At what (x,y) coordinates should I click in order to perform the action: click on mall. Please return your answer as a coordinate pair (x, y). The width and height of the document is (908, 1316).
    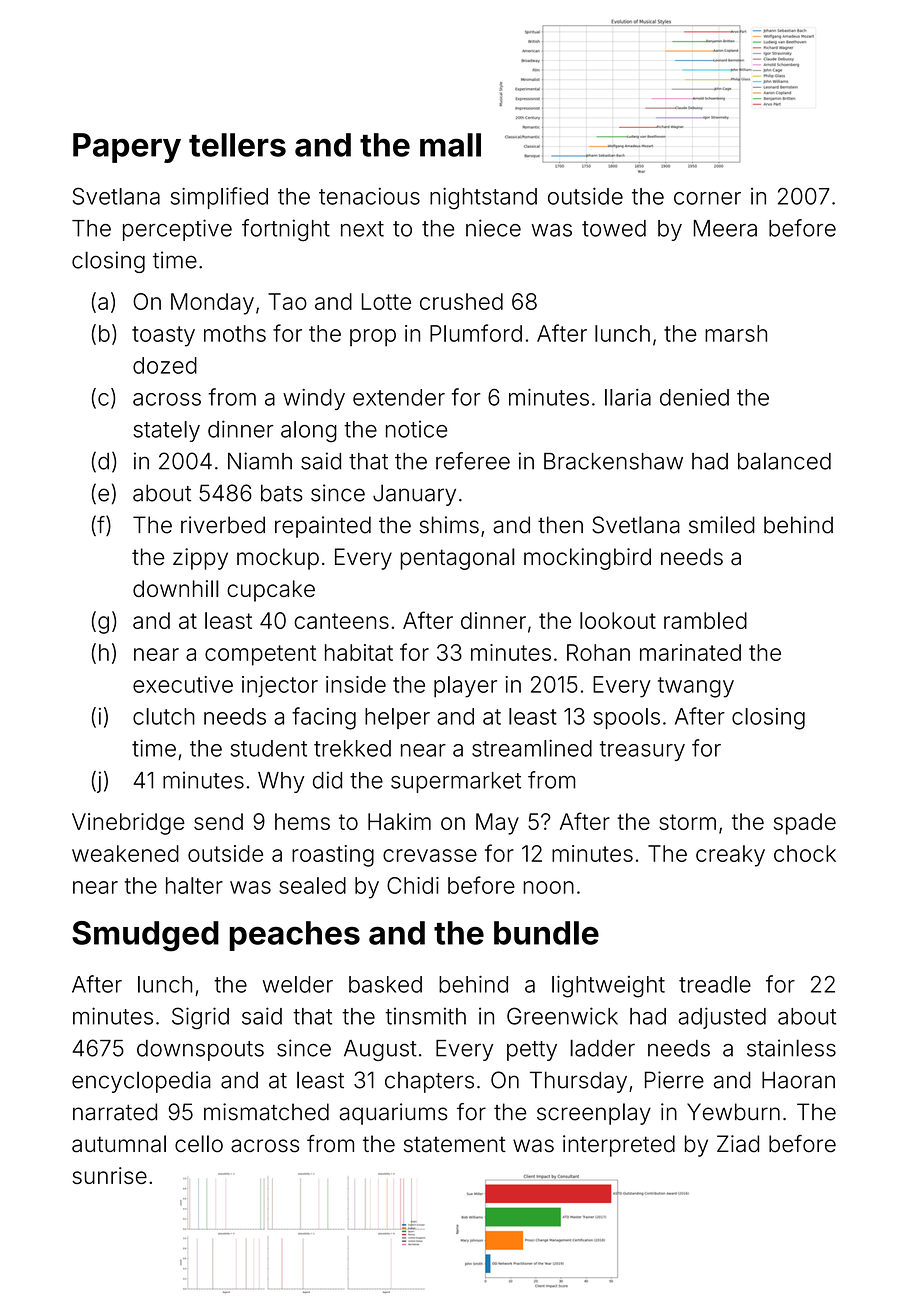
    Looking at the image, I should click on (450, 145).
